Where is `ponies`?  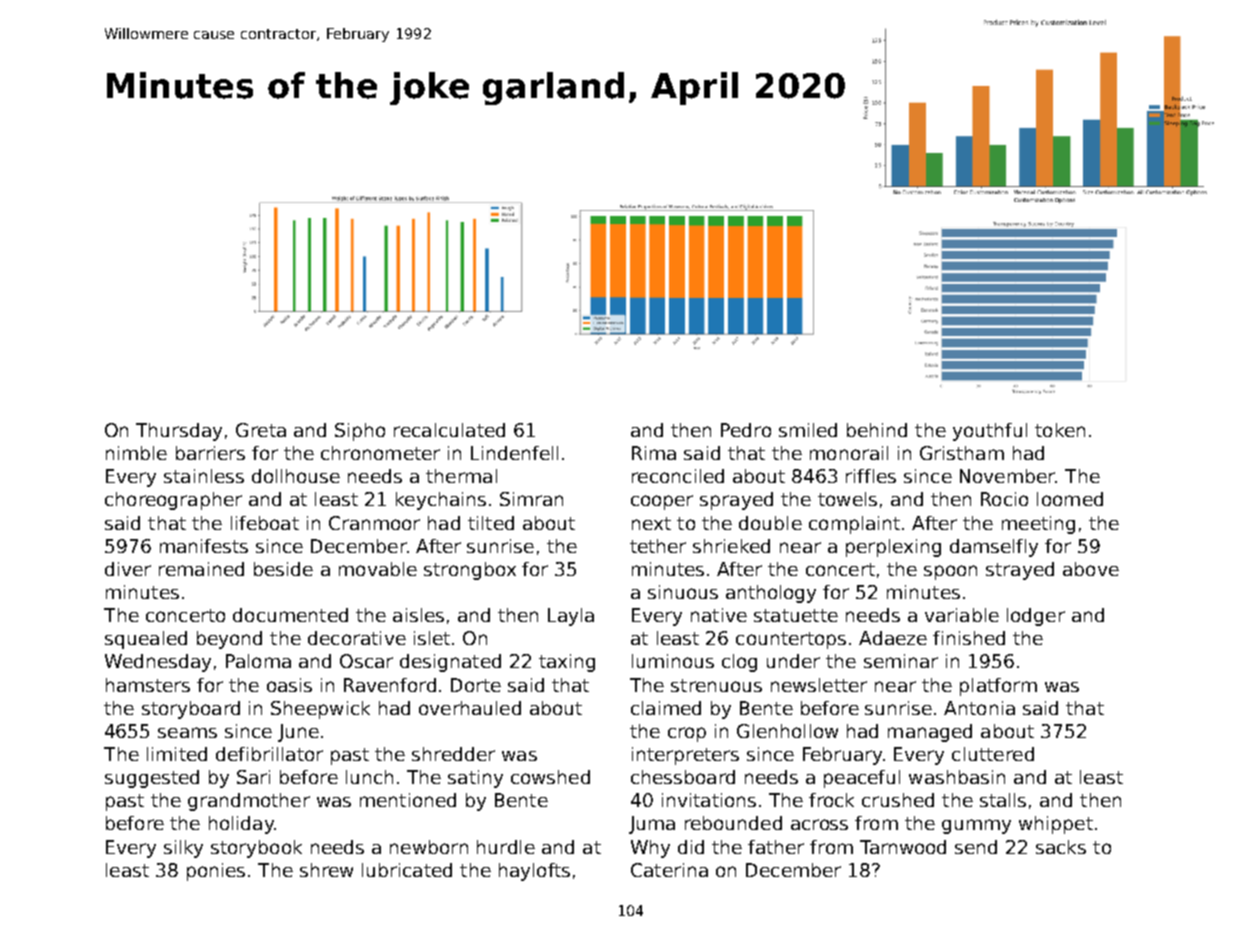 ponies is located at coordinates (216, 872).
